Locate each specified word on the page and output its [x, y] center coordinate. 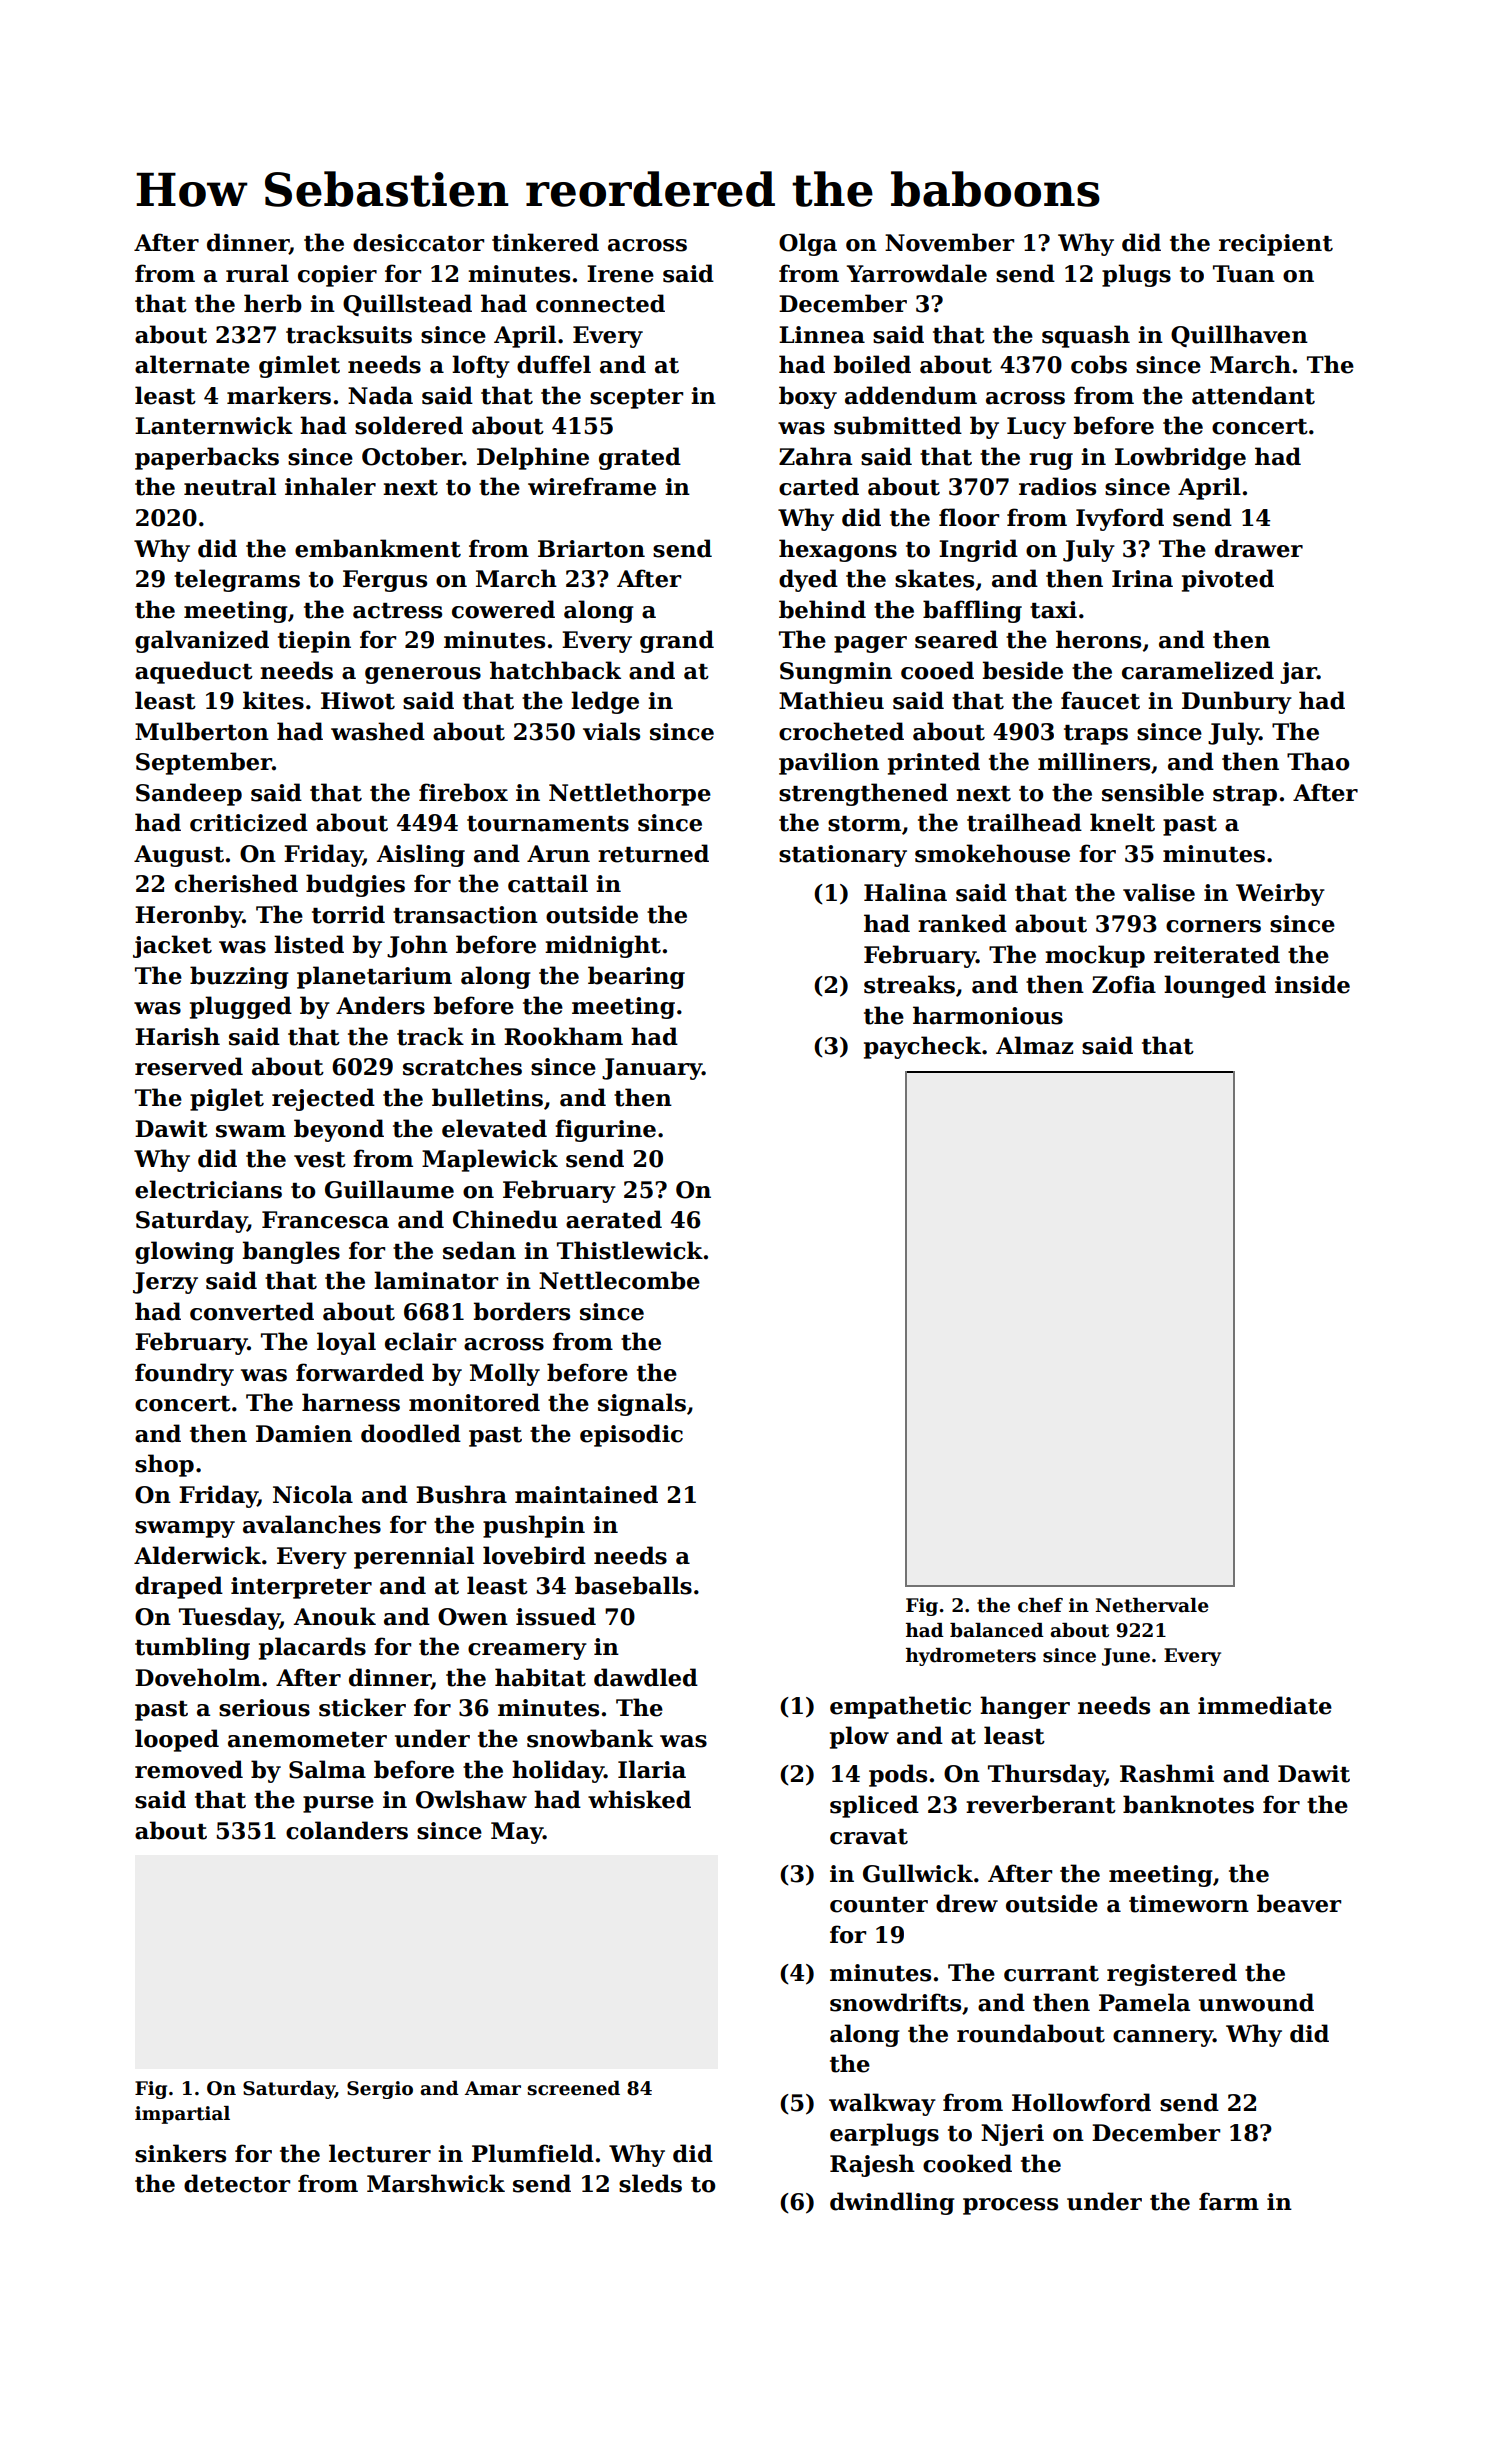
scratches [462, 1066]
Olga [808, 244]
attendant [1253, 395]
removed [189, 1769]
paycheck [922, 1047]
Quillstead [407, 305]
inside [1312, 984]
